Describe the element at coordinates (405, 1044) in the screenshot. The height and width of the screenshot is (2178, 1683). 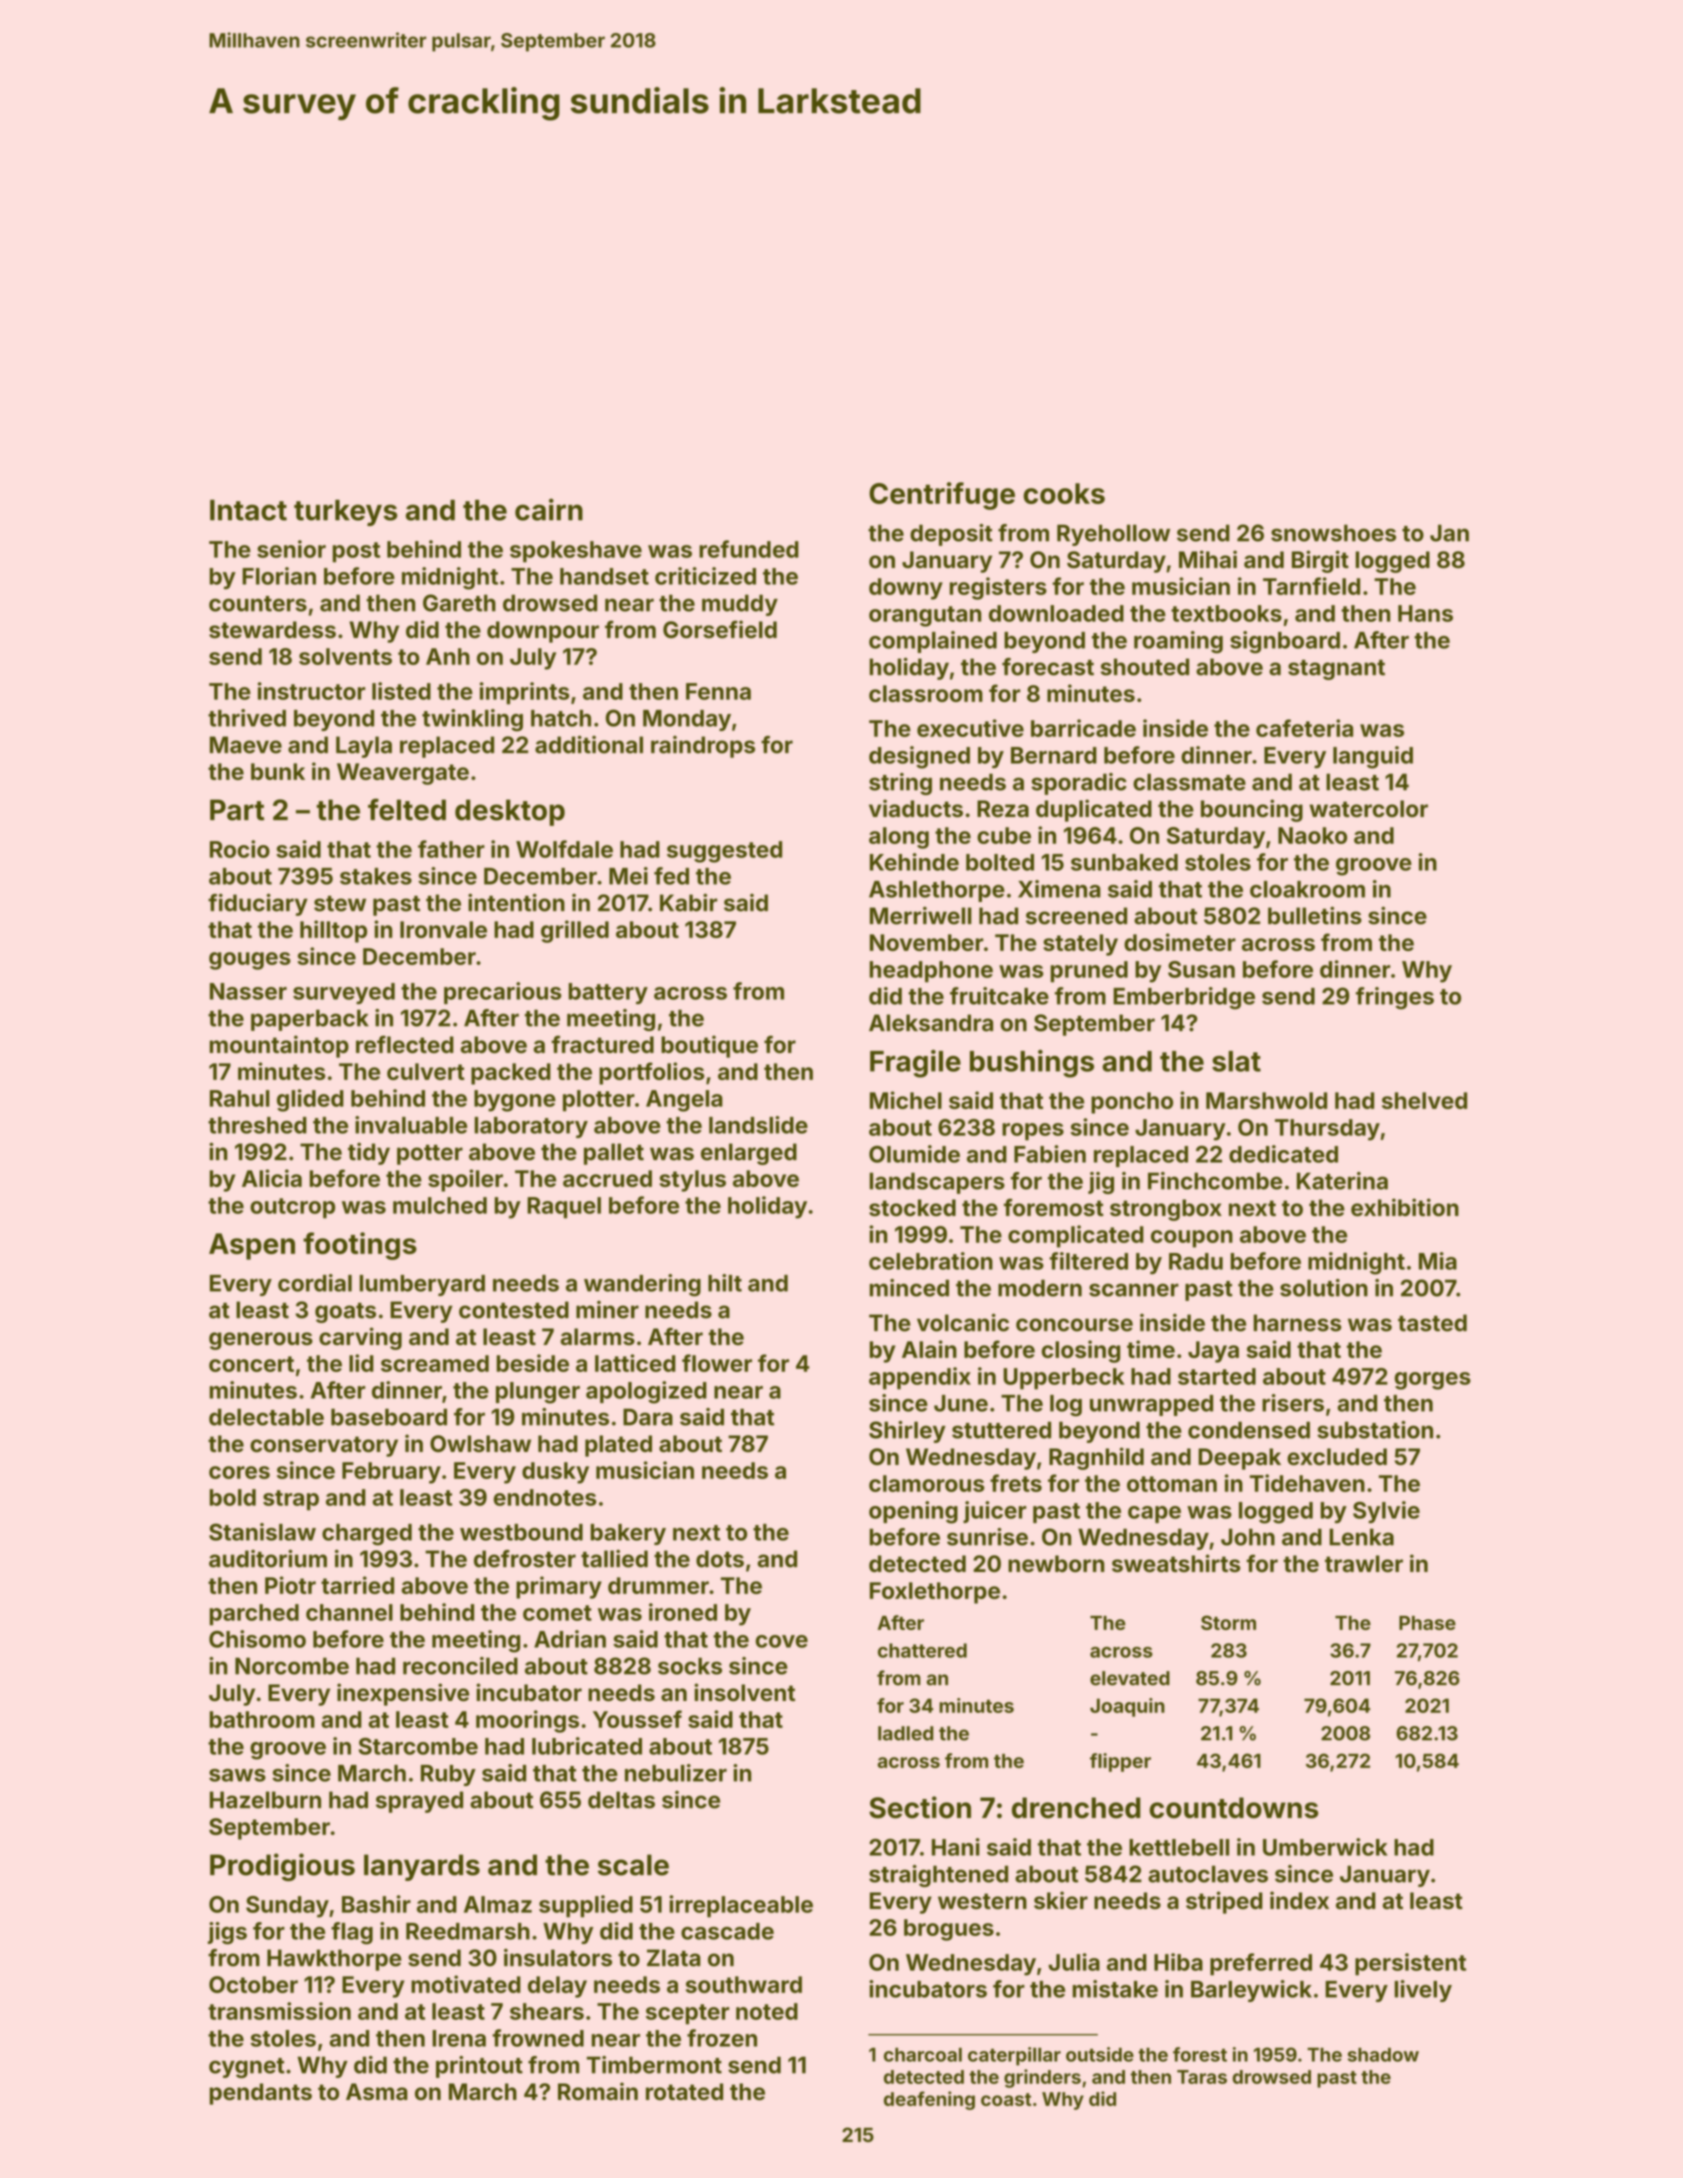
I see `reflected` at that location.
